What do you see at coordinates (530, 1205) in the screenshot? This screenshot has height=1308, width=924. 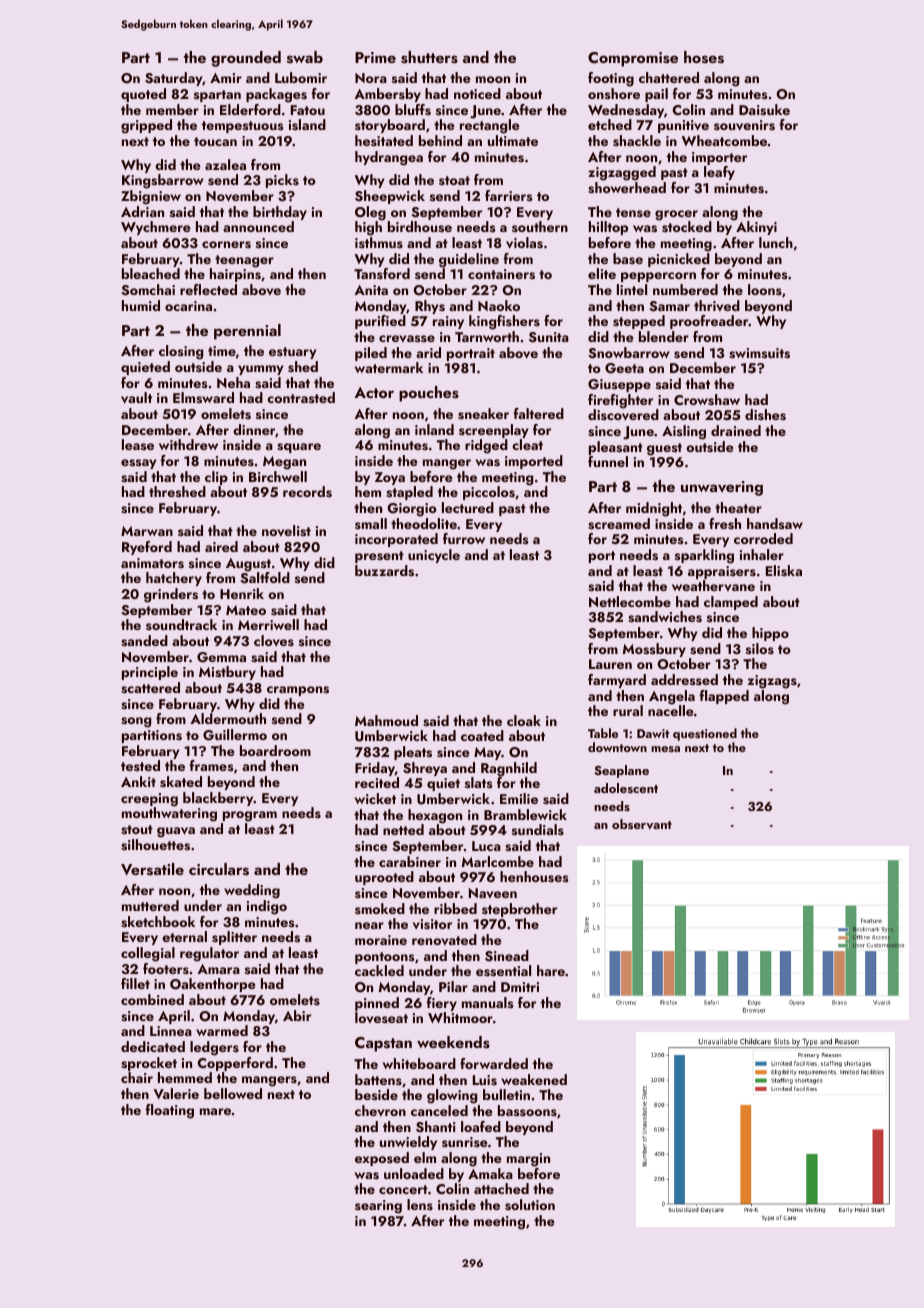 I see `solution` at bounding box center [530, 1205].
